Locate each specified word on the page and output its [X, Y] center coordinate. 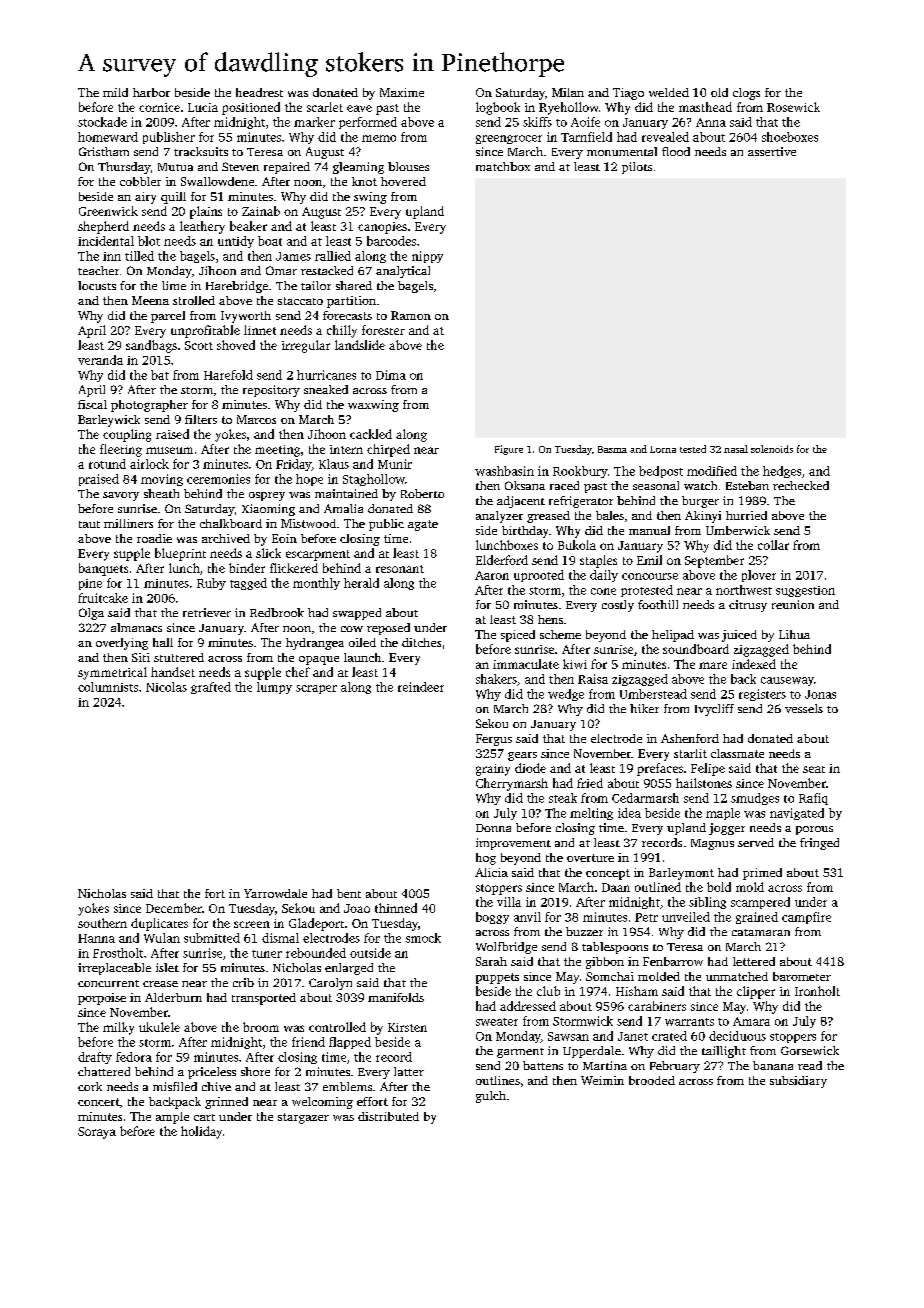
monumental [622, 151]
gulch [491, 1097]
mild [115, 92]
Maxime [402, 92]
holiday [201, 1132]
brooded [652, 1080]
